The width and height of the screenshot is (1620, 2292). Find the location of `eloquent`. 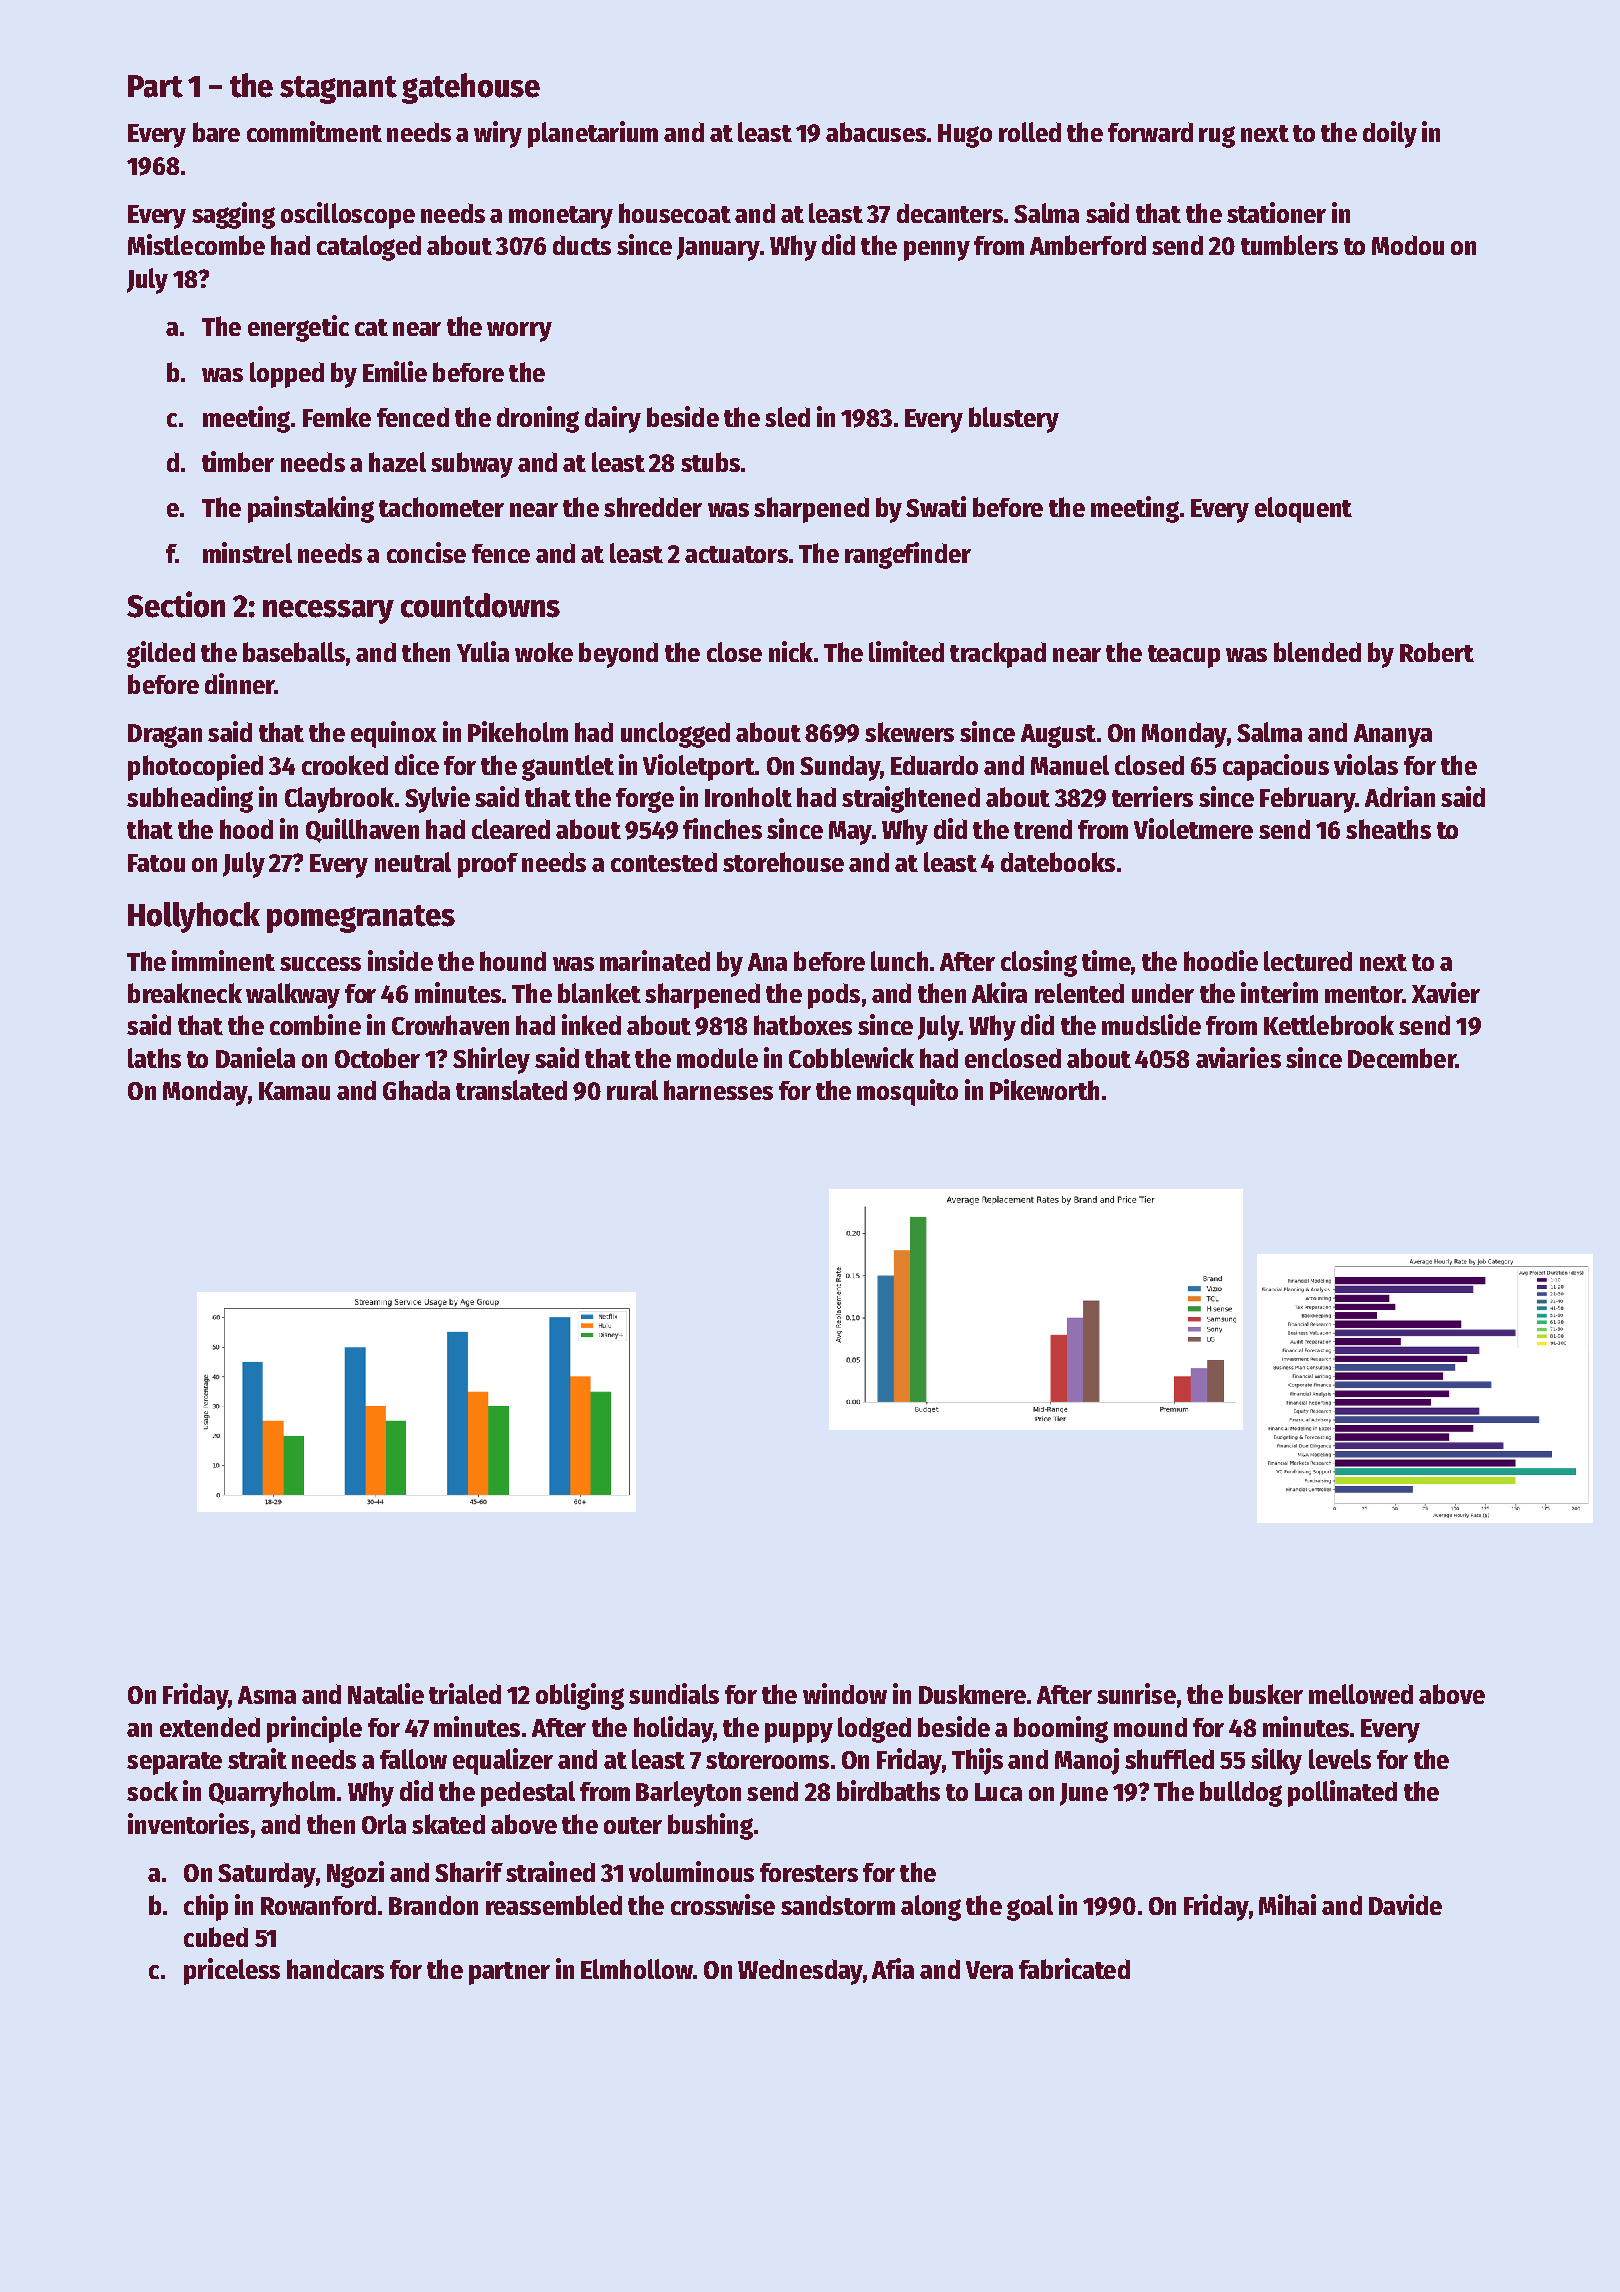

eloquent is located at coordinates (1303, 510).
